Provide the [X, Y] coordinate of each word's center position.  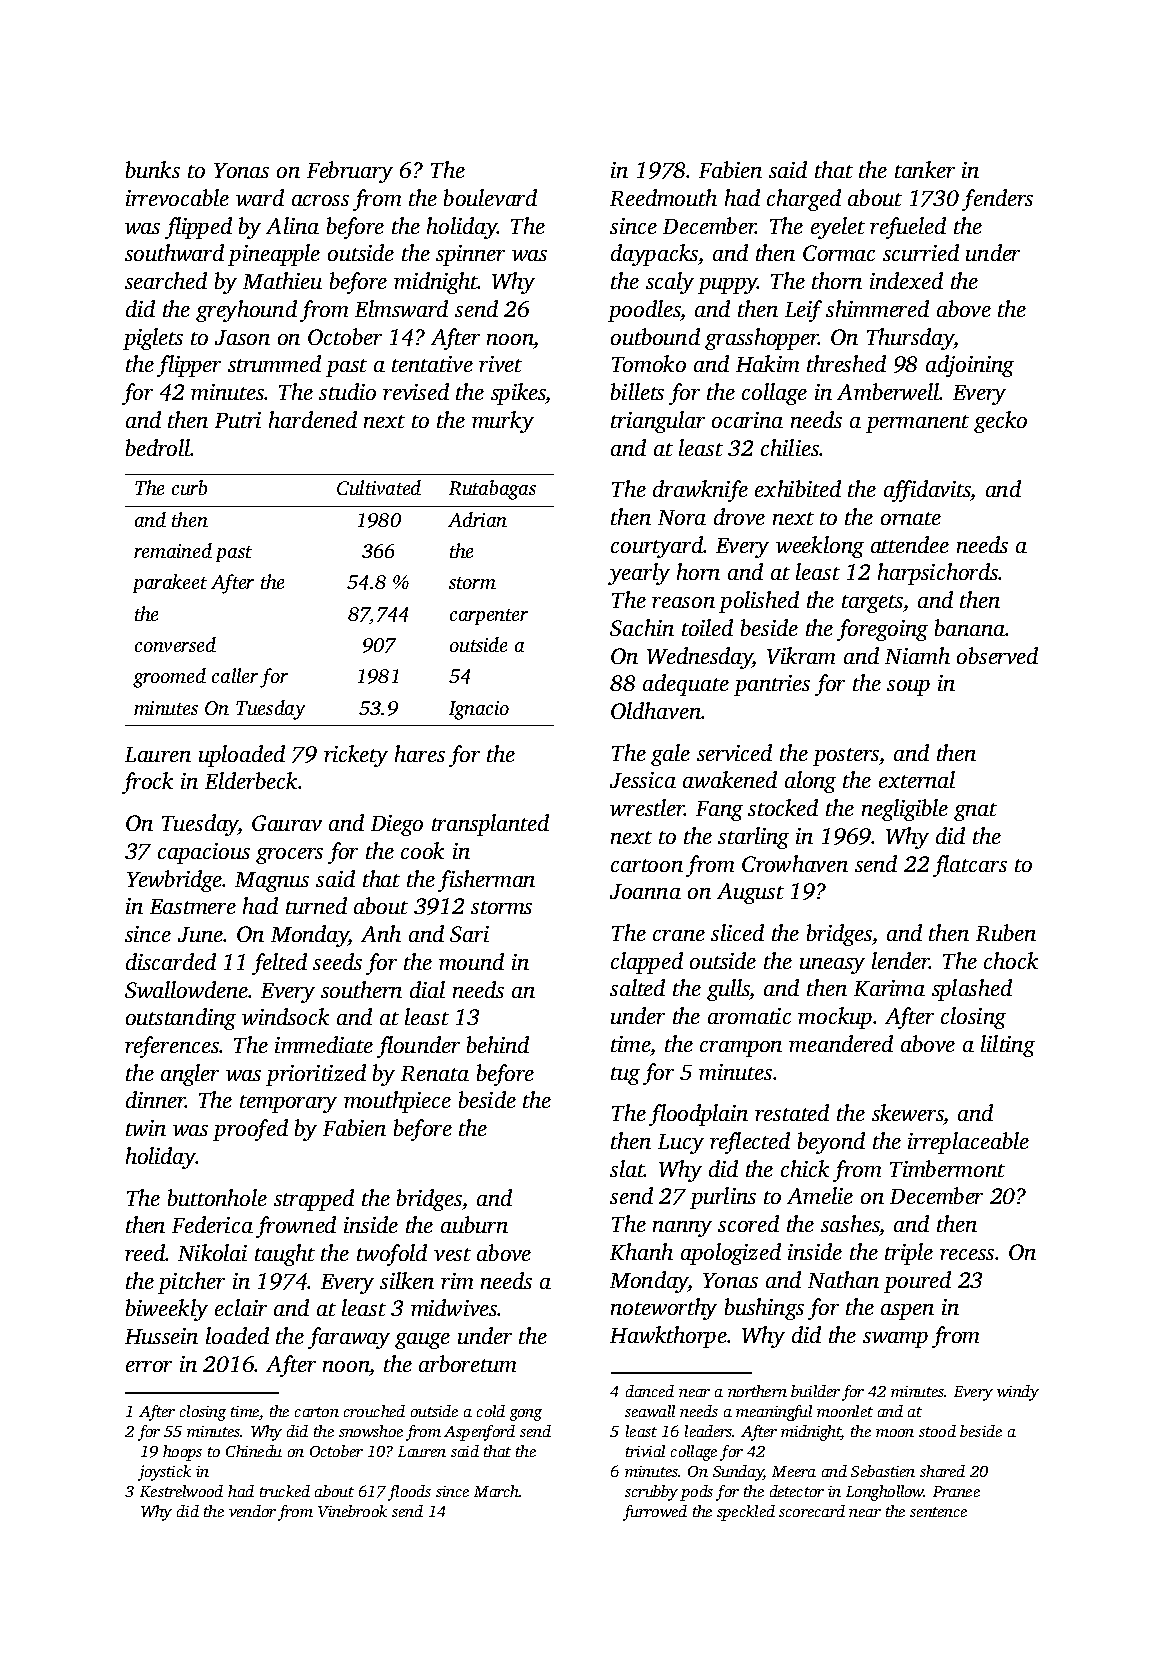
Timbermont [947, 1168]
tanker [925, 169]
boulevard [490, 197]
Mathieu [282, 280]
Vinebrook [352, 1511]
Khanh [641, 1251]
